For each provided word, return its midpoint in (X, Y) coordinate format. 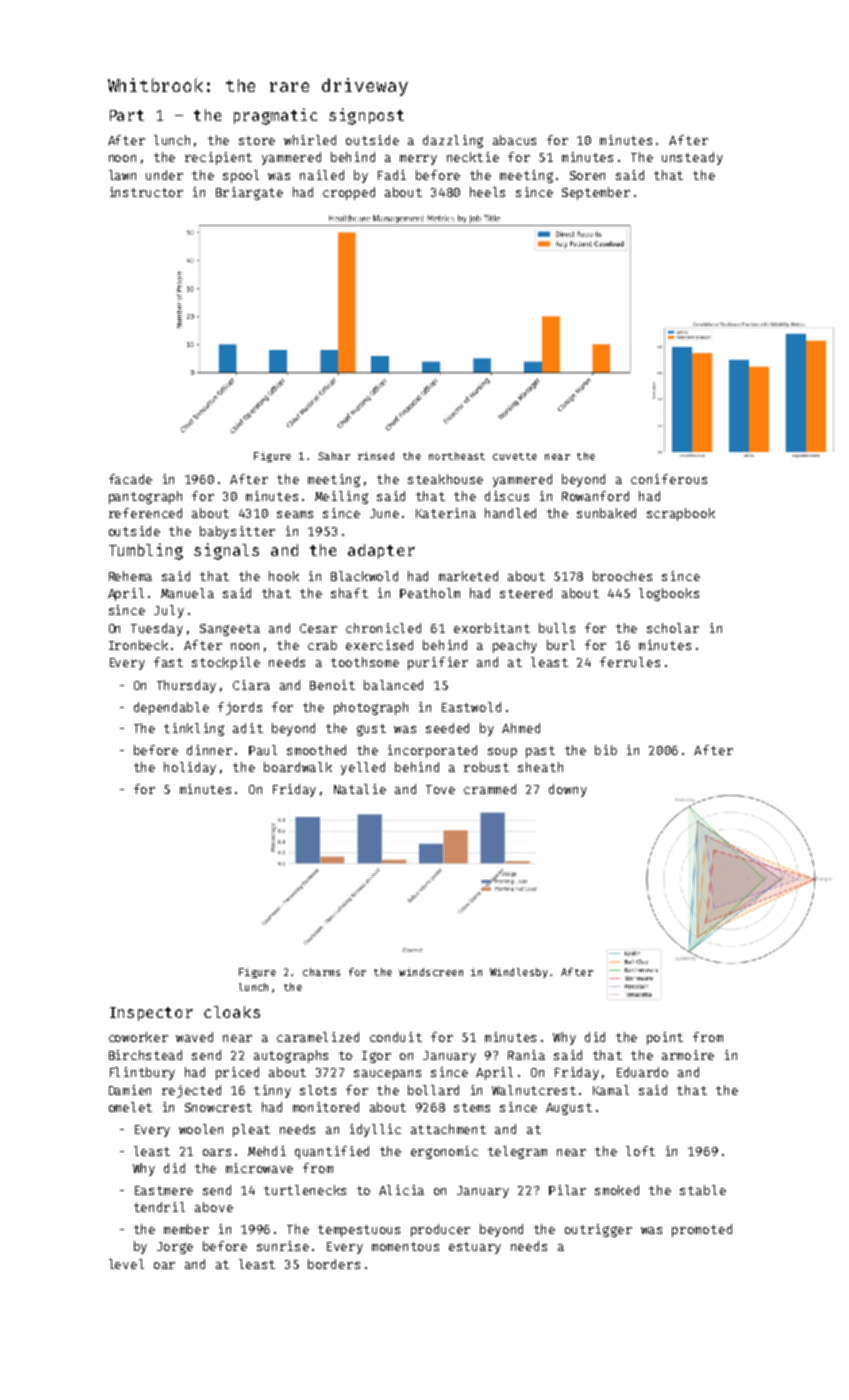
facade (130, 479)
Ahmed (521, 728)
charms (321, 972)
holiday (190, 768)
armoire (688, 1055)
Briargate (249, 193)
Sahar (334, 456)
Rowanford (595, 496)
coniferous (669, 479)
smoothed (316, 750)
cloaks (232, 1012)
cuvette (515, 456)
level (126, 1264)
